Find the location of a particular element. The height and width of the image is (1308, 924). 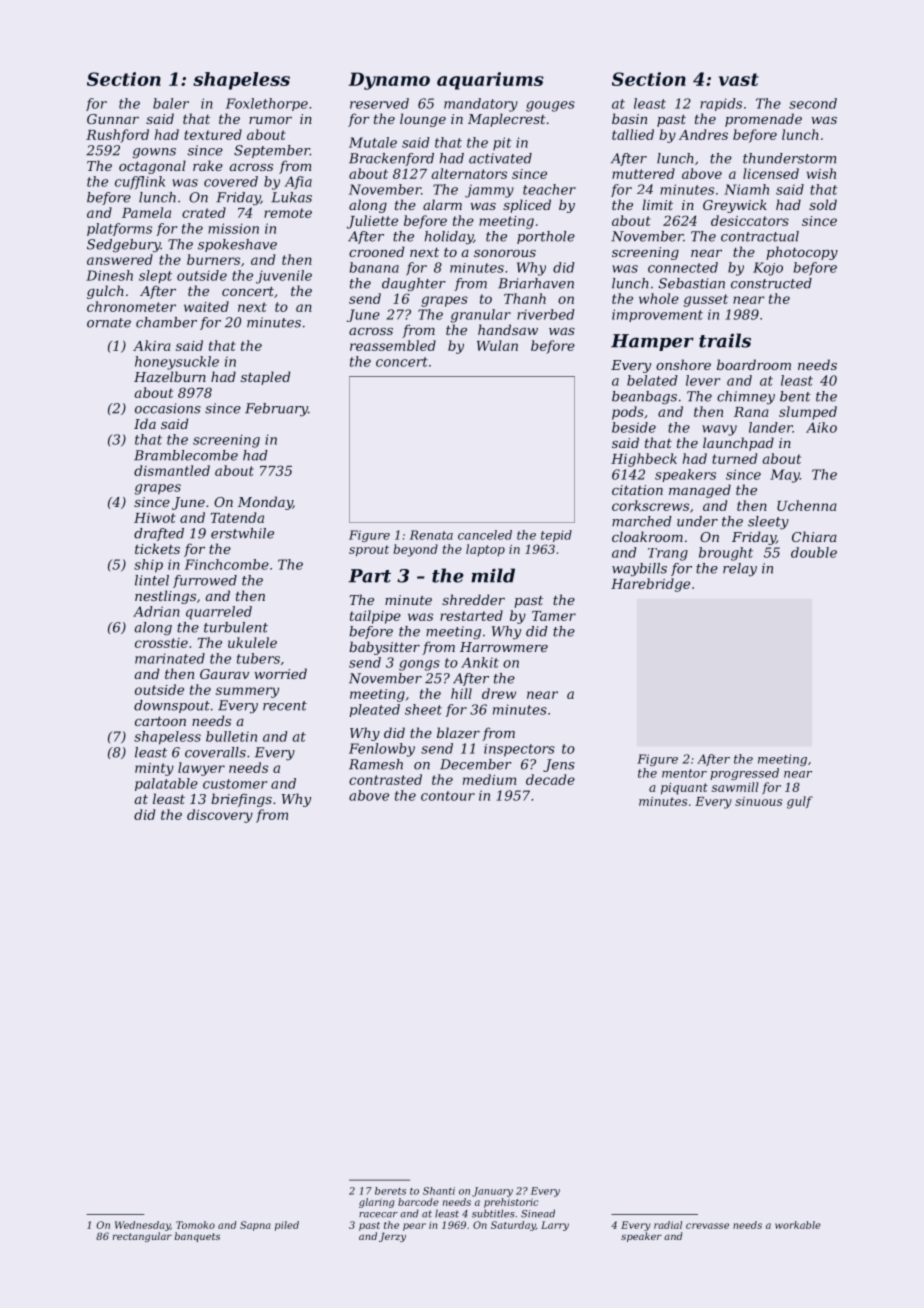

January is located at coordinates (492, 1192).
